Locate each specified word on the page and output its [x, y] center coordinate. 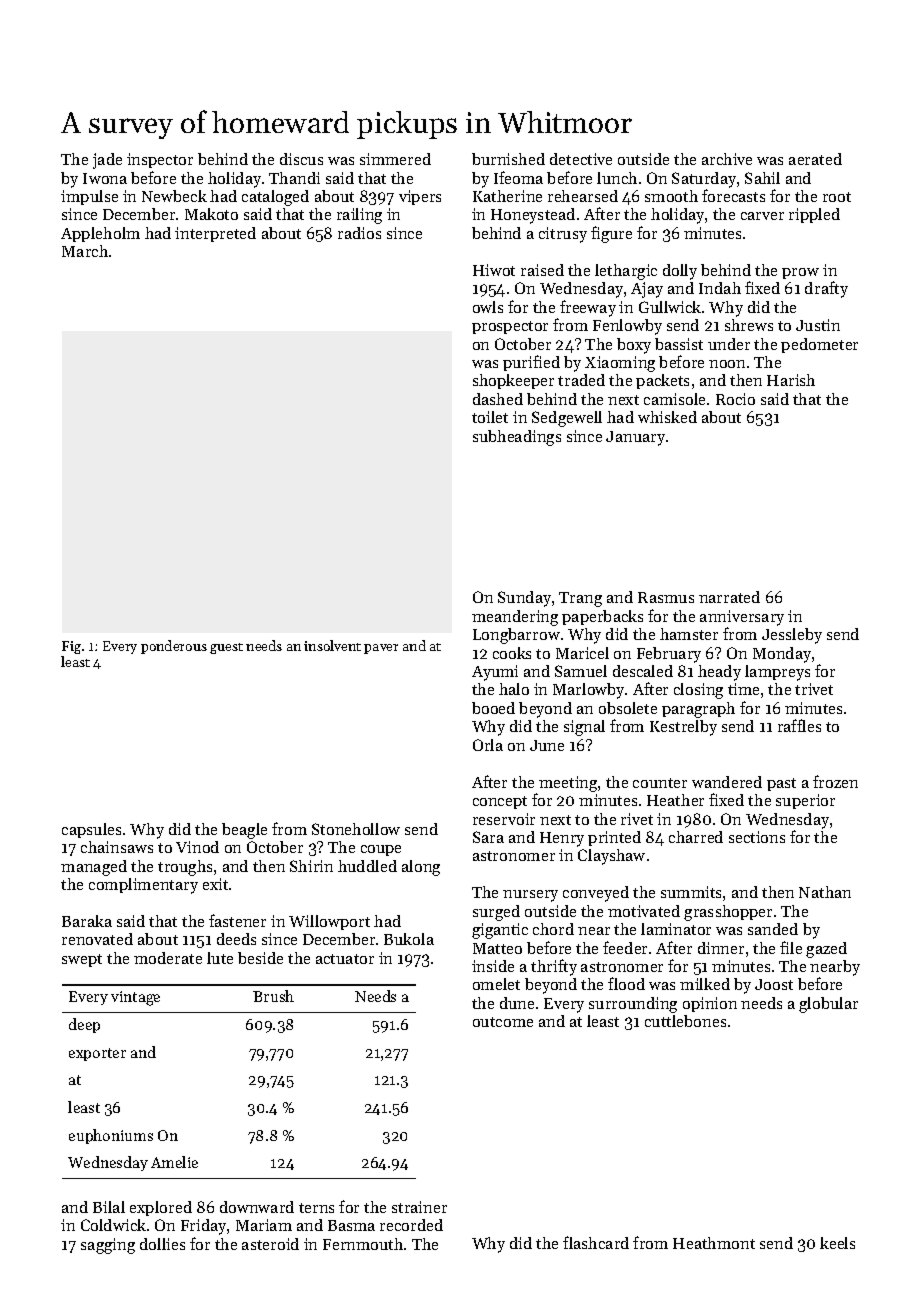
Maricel [582, 653]
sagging [108, 1246]
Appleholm [100, 234]
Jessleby [792, 636]
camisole [674, 399]
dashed [498, 399]
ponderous [174, 647]
